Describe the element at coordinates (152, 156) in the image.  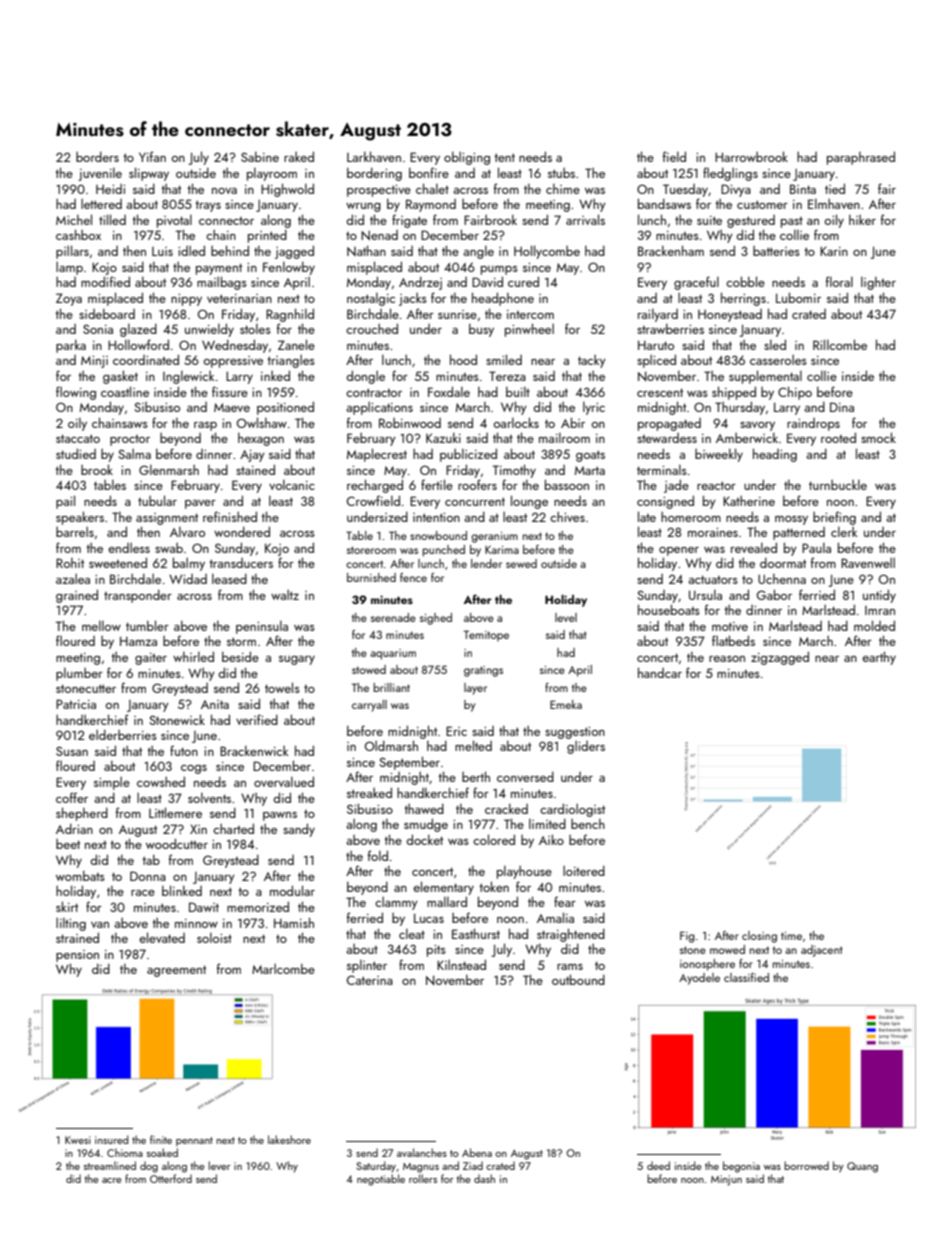
I see `Yifan` at that location.
